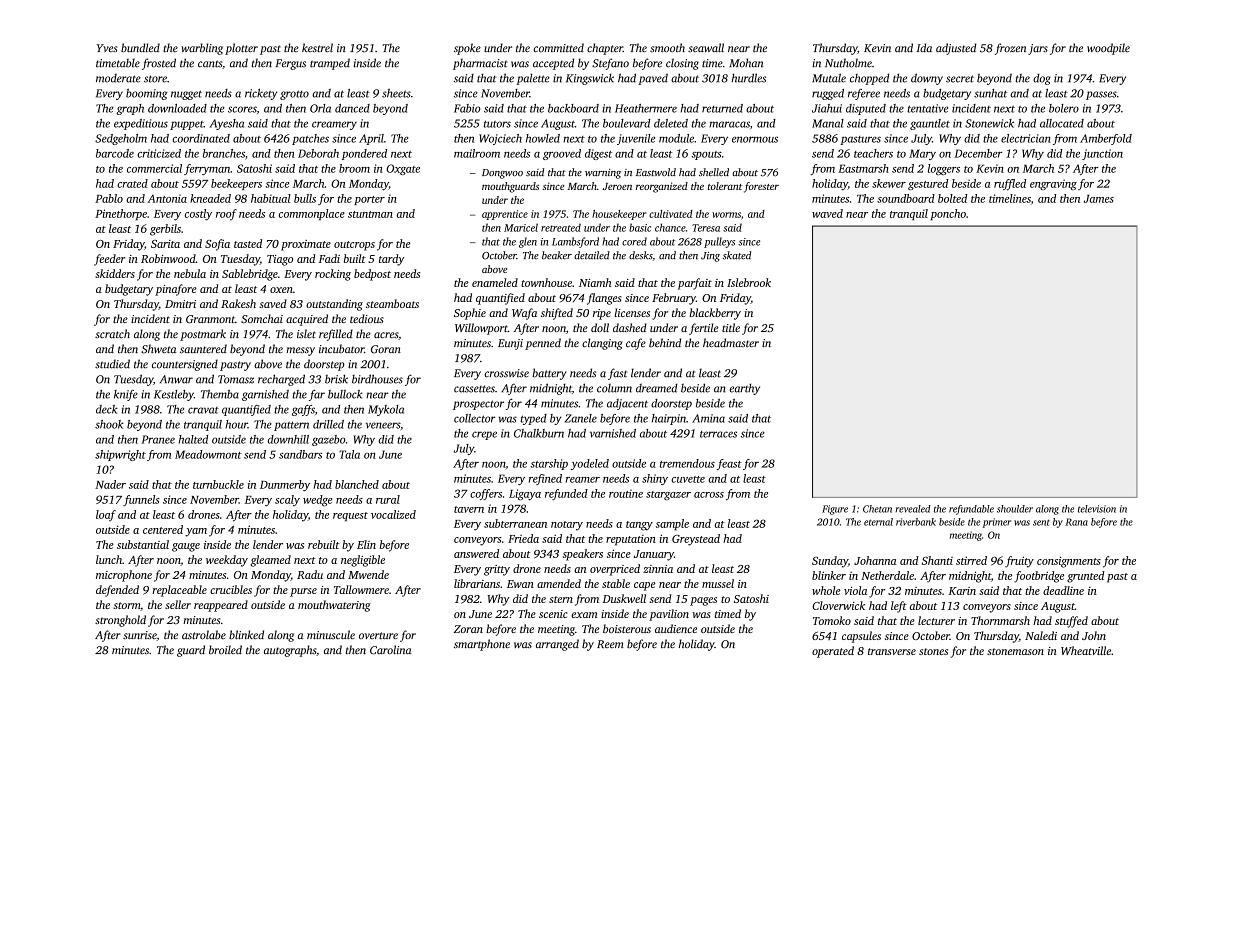 This screenshot has width=1233, height=952. I want to click on Dunmerby, so click(285, 485).
